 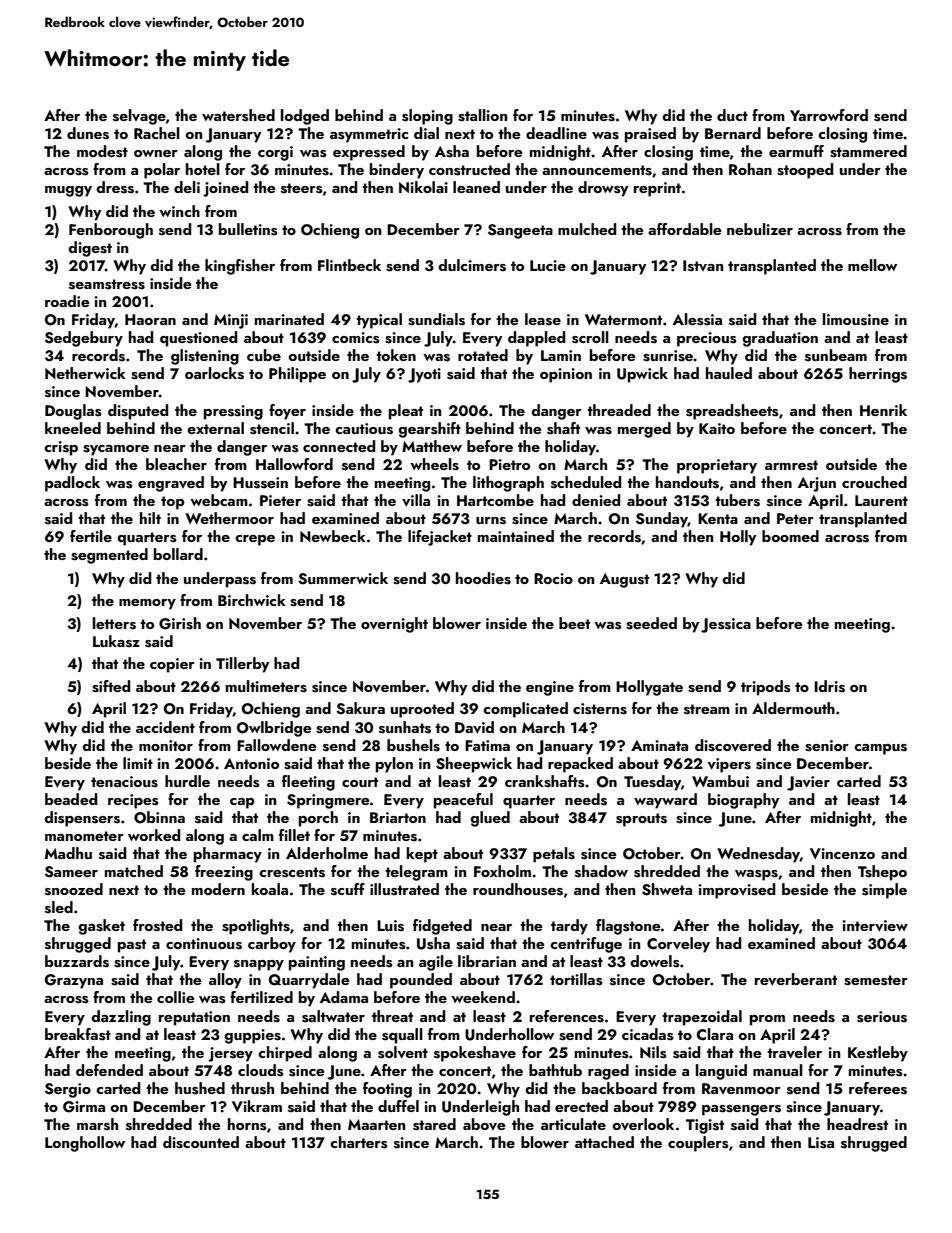 I want to click on Jessica, so click(x=726, y=625).
